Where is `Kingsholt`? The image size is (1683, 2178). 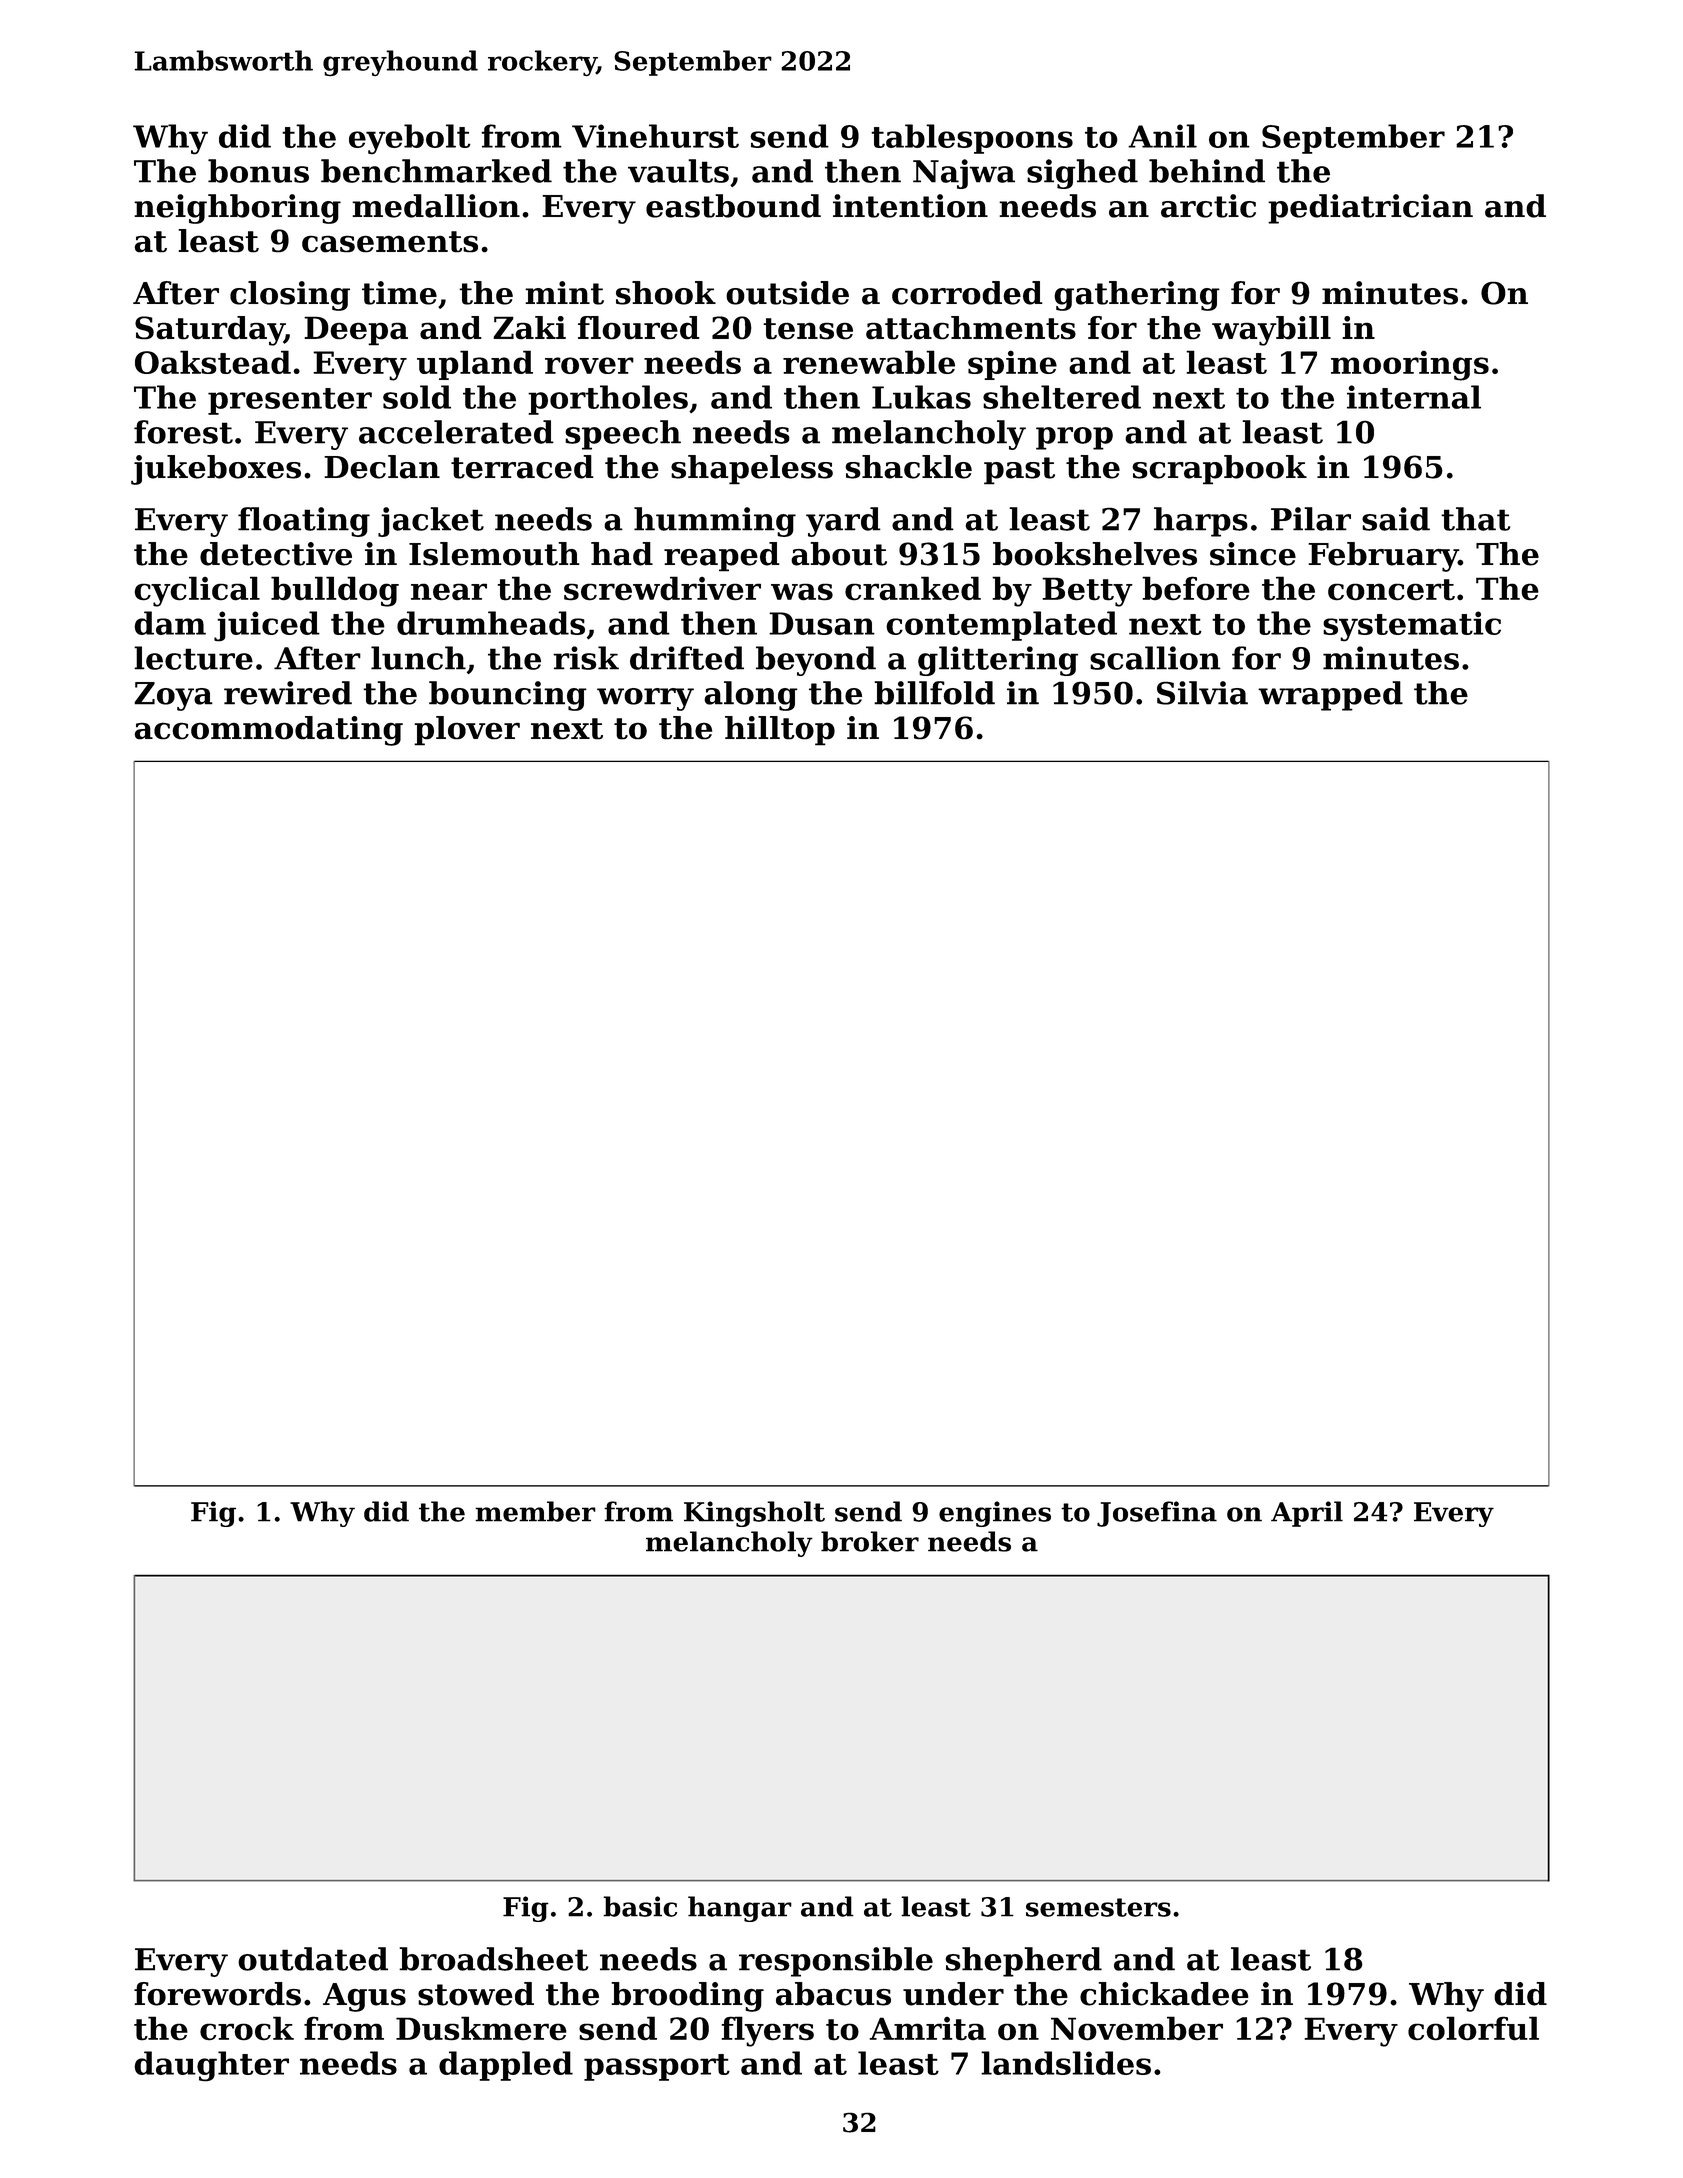 Kingsholt is located at coordinates (754, 1514).
